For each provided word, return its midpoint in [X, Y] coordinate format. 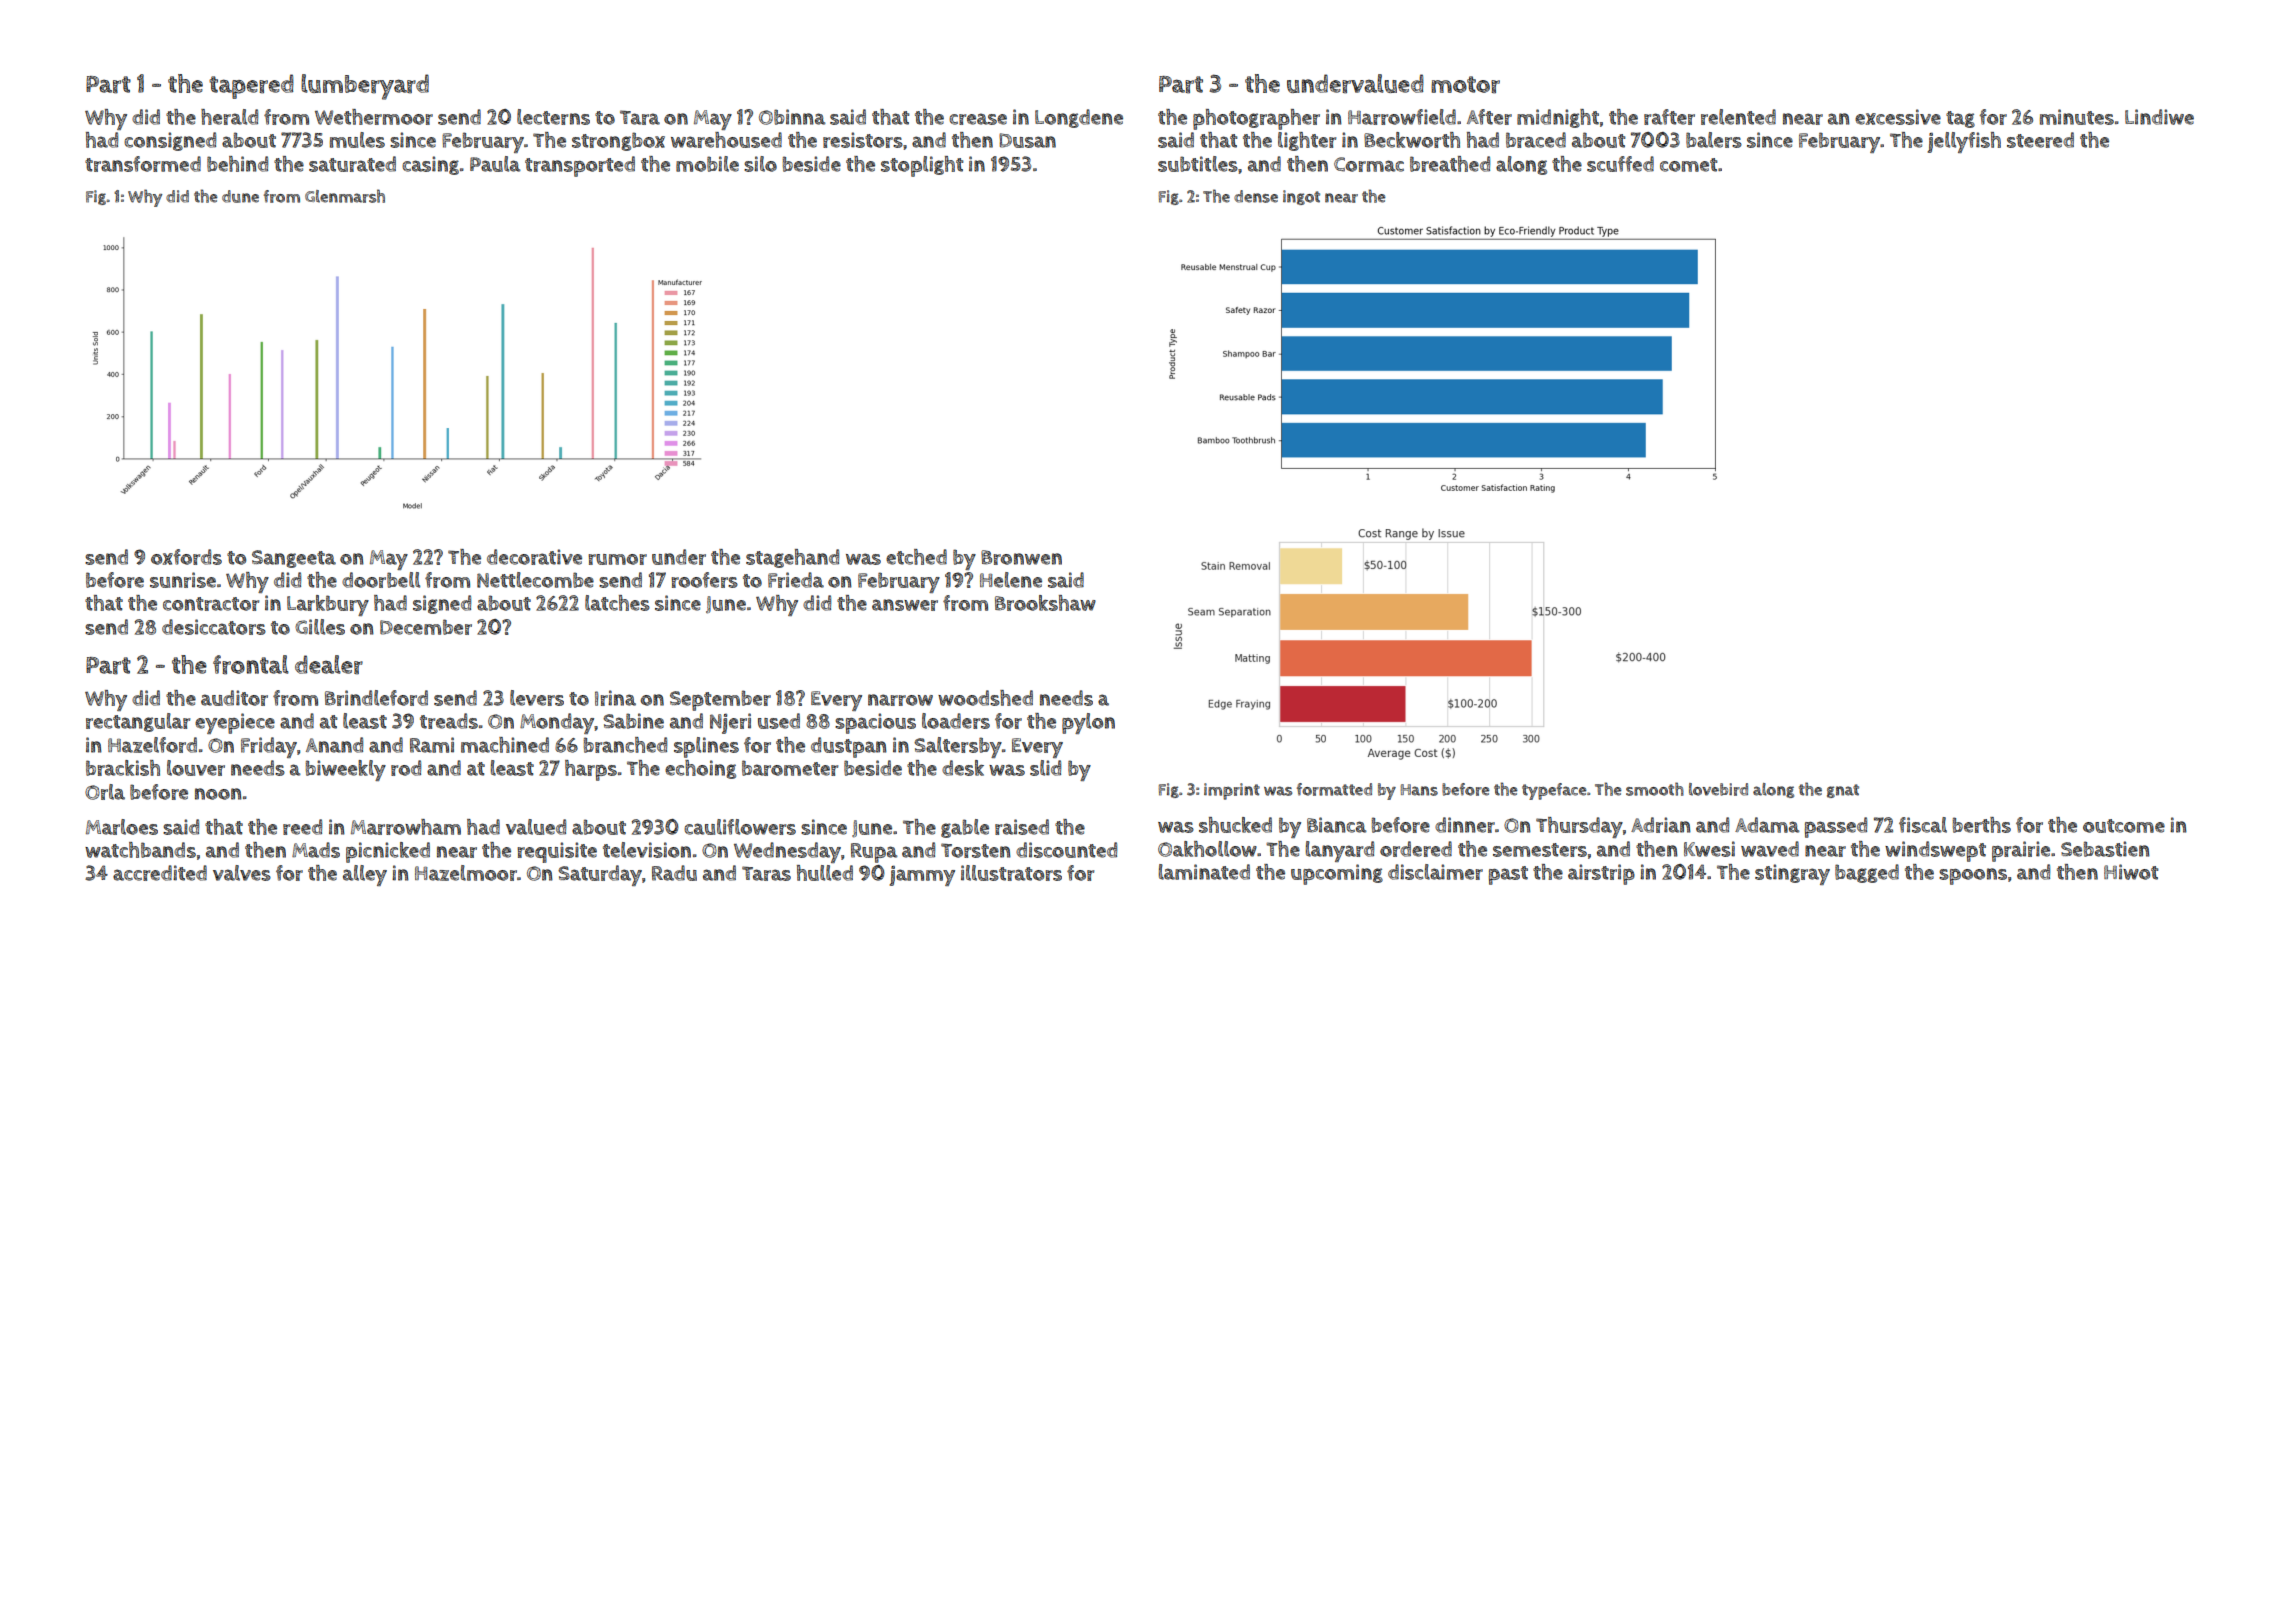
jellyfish [1964, 142]
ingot [1301, 197]
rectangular [138, 722]
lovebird [1718, 789]
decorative [534, 557]
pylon [1088, 723]
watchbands [140, 850]
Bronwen [1021, 557]
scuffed [1620, 164]
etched [916, 557]
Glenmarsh [345, 196]
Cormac [1369, 164]
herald [229, 117]
